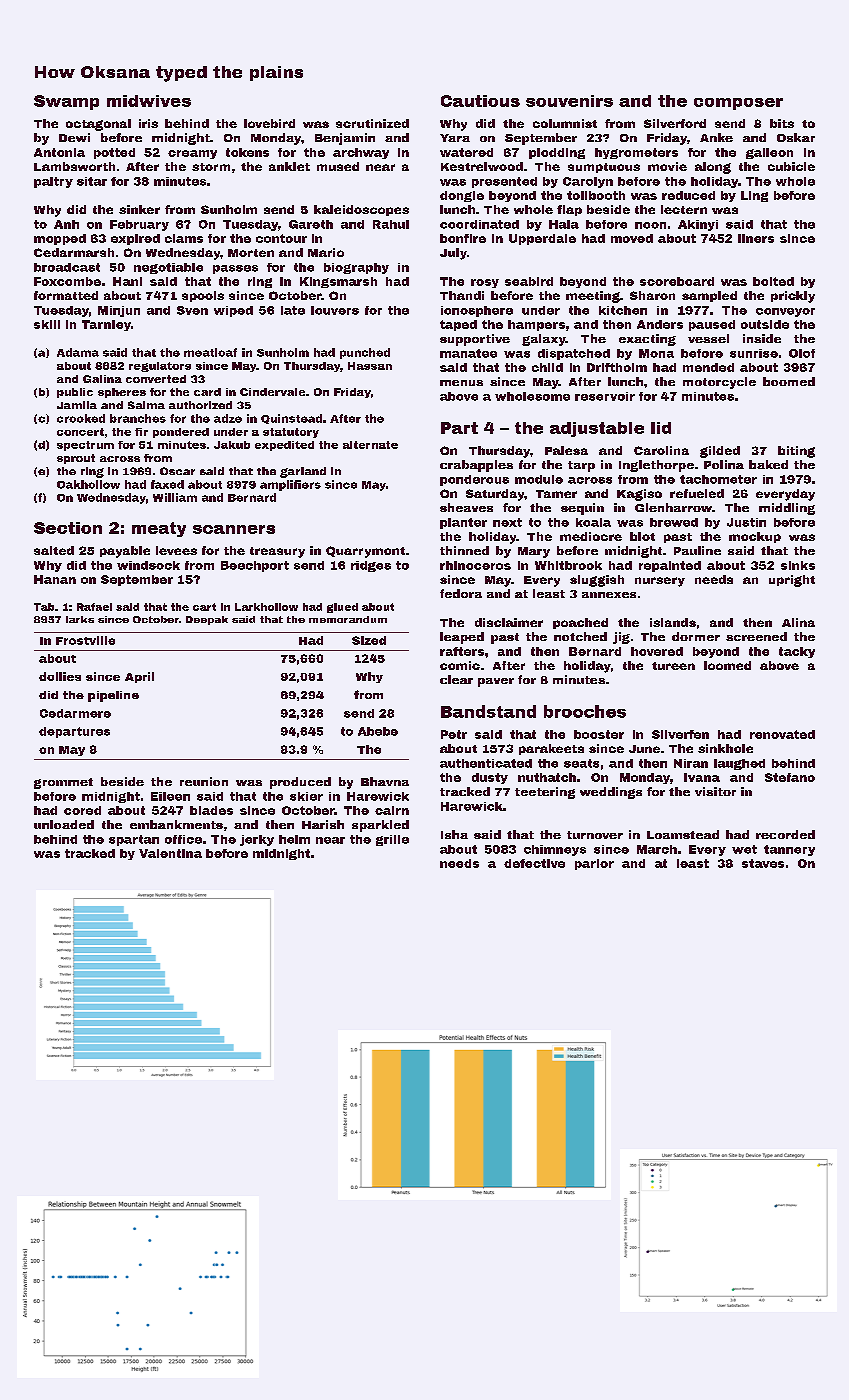  I want to click on islands, so click(673, 622).
